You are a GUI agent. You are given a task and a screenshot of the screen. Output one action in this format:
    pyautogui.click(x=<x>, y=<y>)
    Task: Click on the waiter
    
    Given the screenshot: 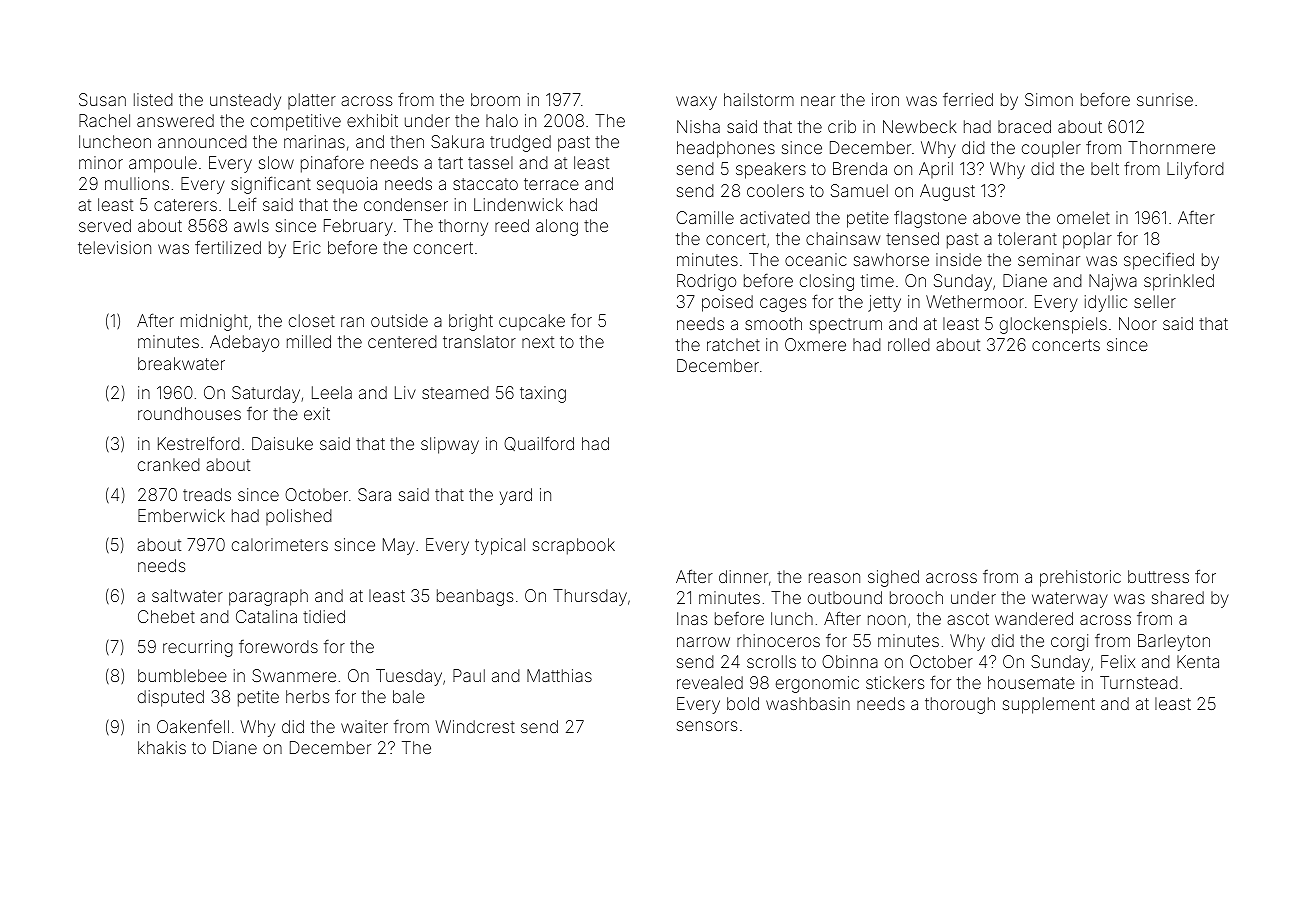 What is the action you would take?
    pyautogui.click(x=364, y=726)
